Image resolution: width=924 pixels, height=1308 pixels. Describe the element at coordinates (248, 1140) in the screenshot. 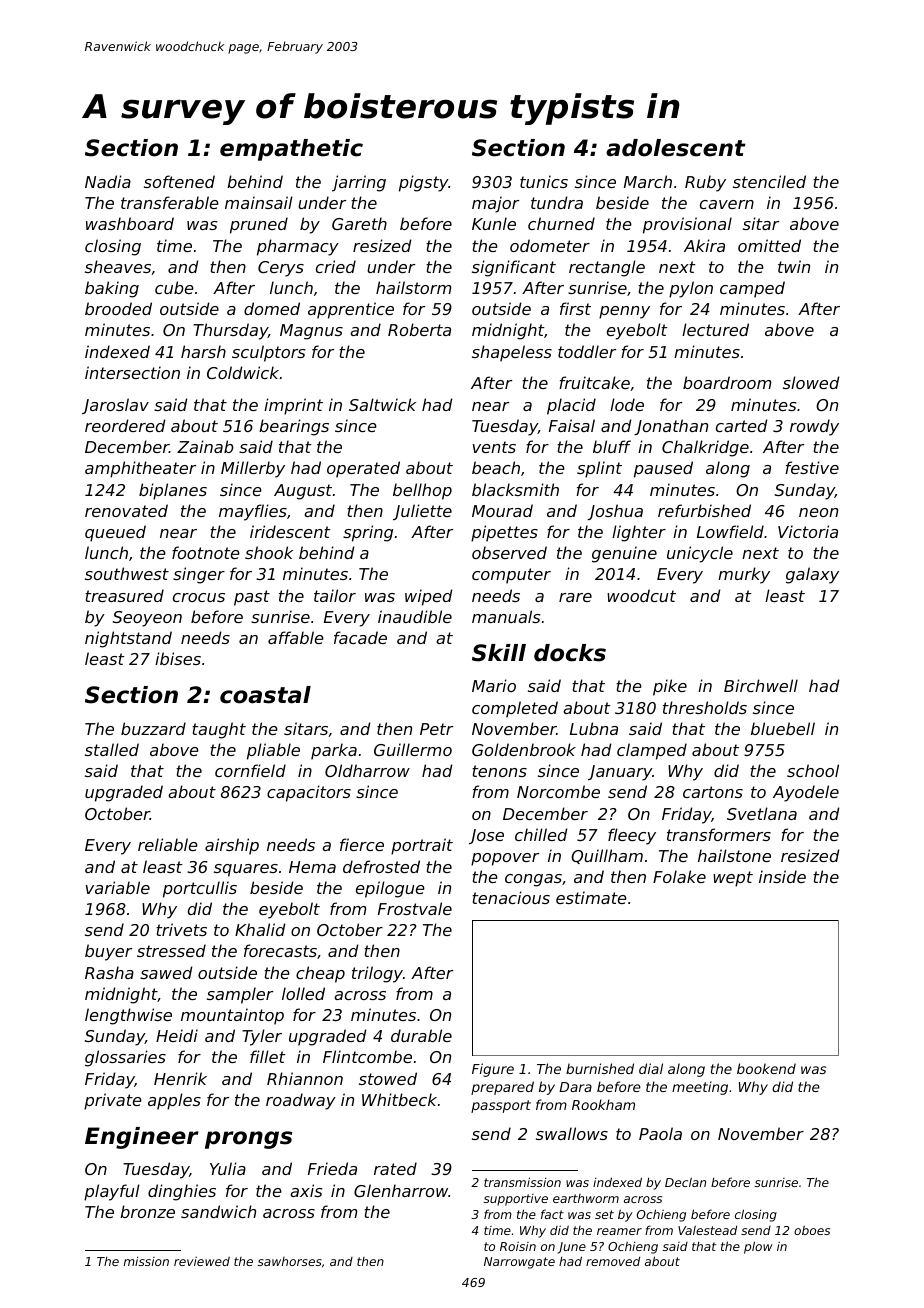

I see `prongs` at that location.
